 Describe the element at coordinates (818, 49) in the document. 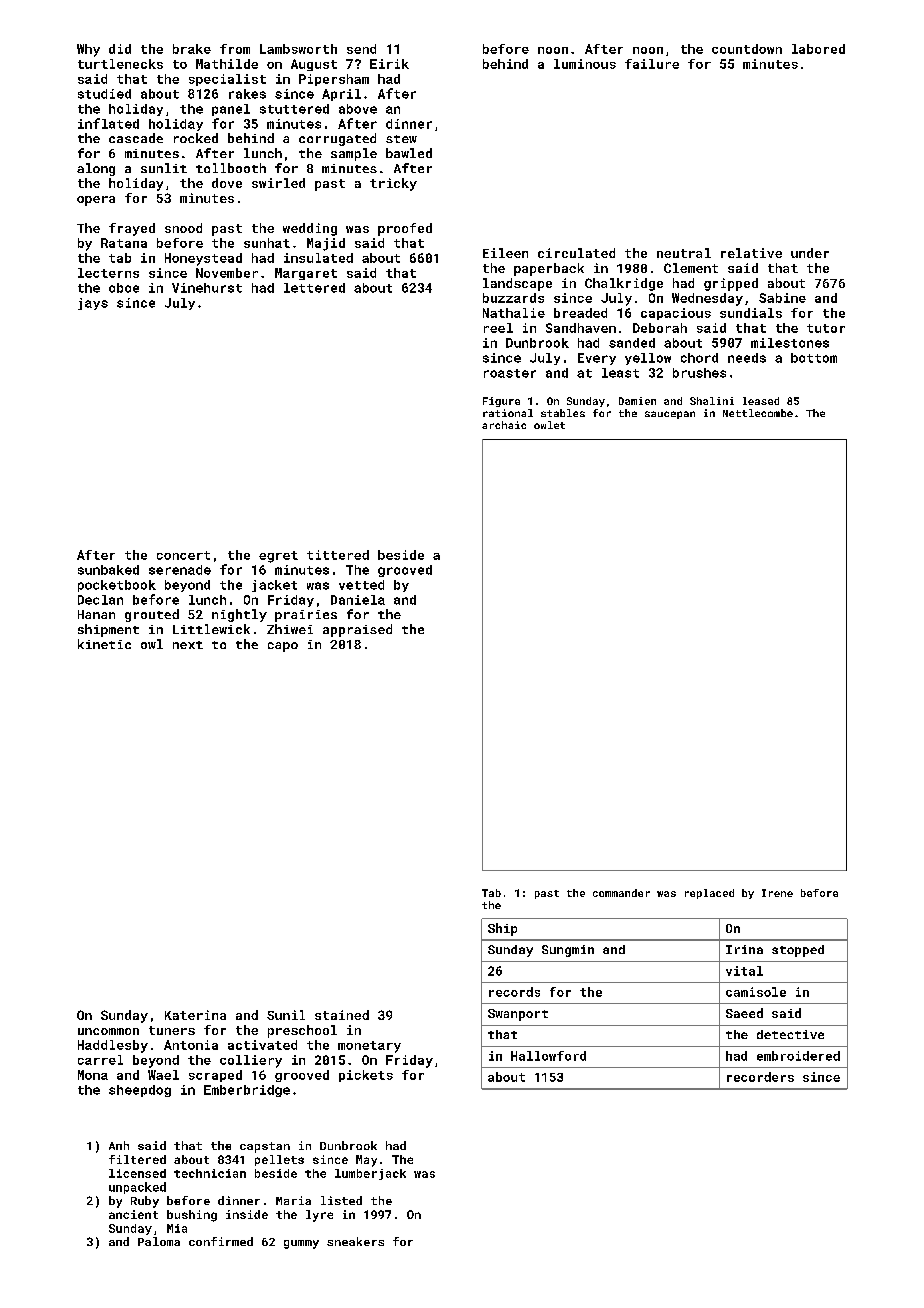

I see `labored` at that location.
